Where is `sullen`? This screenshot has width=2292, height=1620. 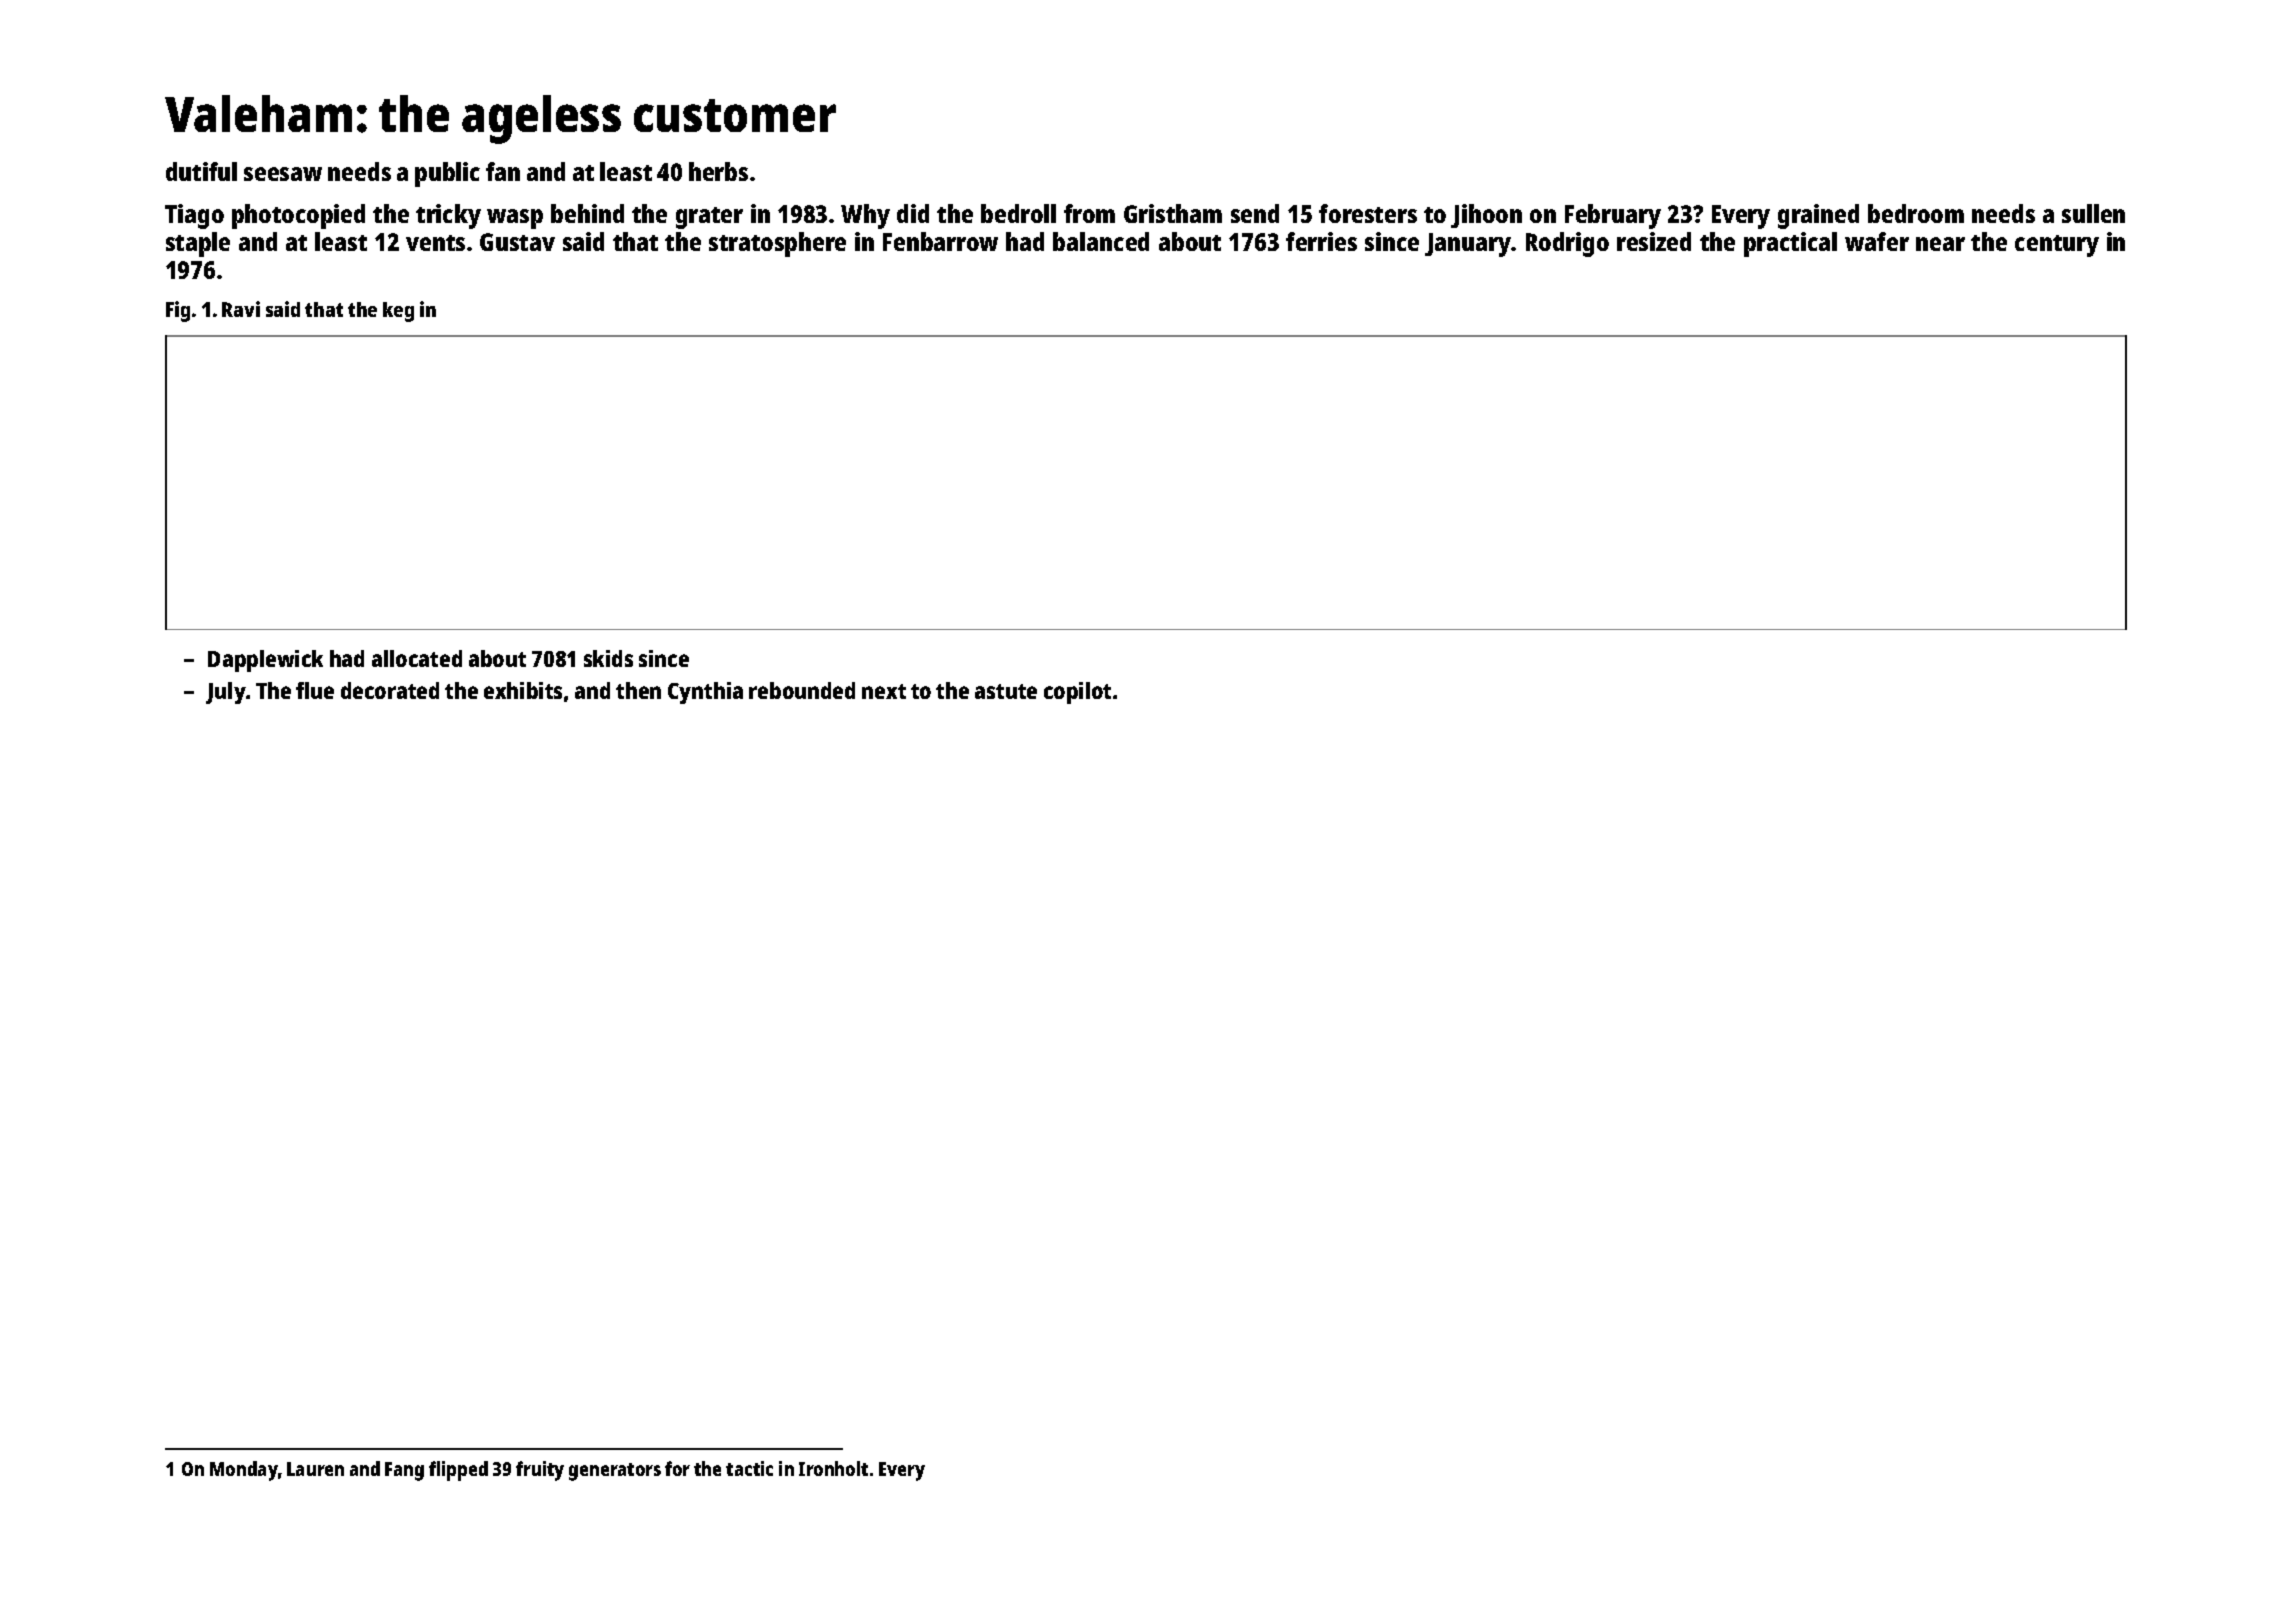
sullen is located at coordinates (2093, 213).
